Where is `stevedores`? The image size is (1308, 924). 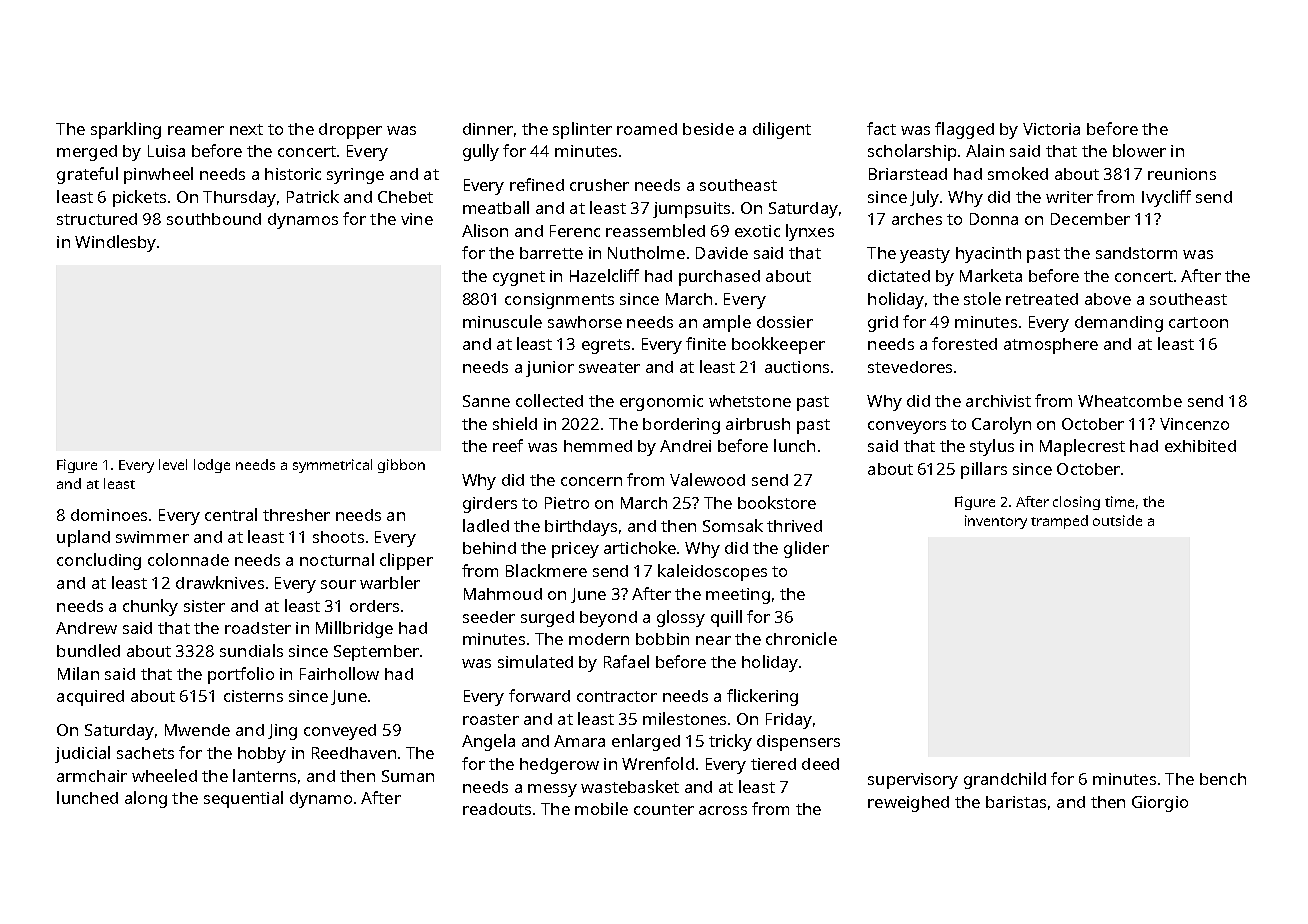
stevedores is located at coordinates (910, 367).
